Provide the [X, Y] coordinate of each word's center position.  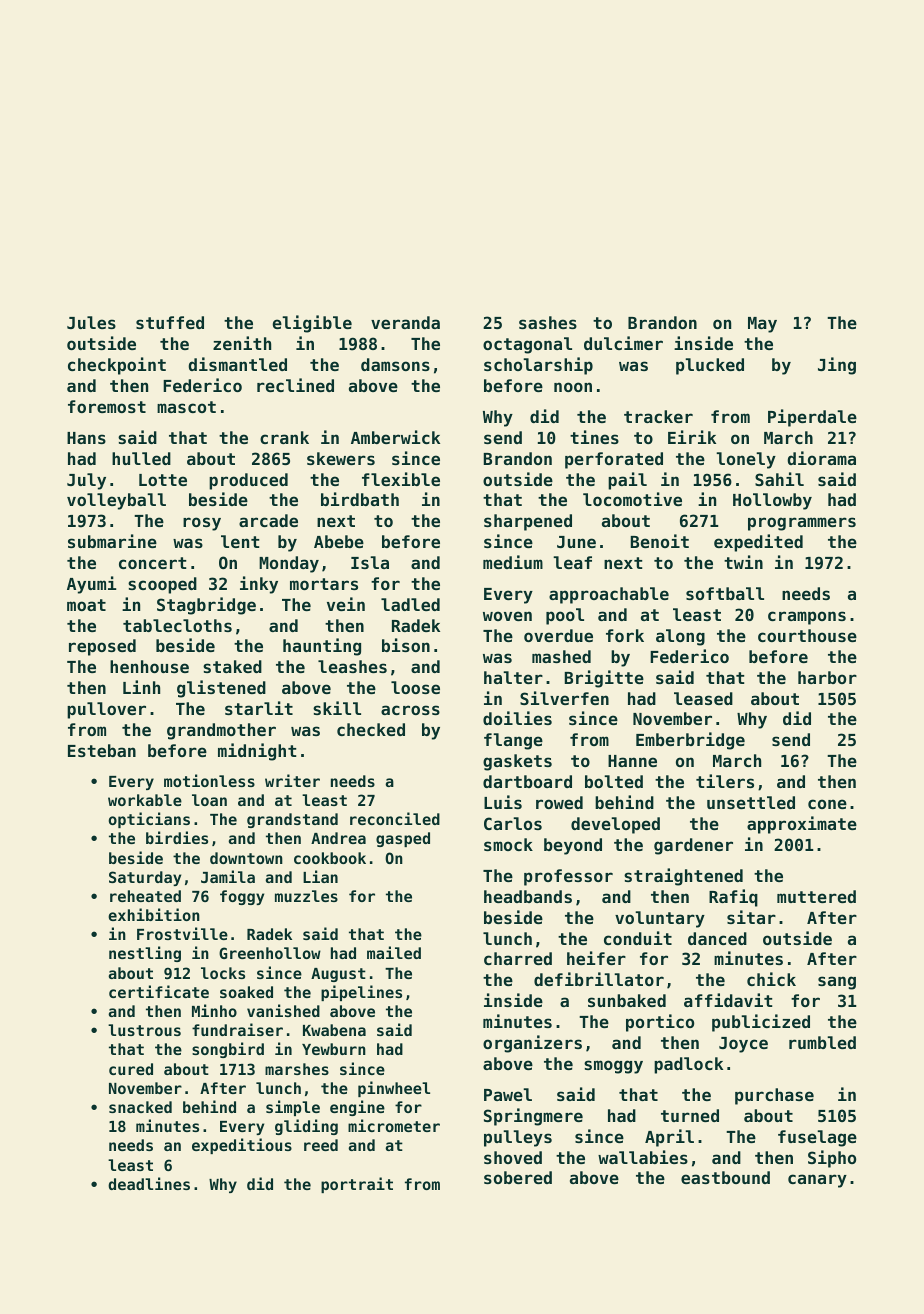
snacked [140, 1107]
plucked [710, 366]
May [762, 325]
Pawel [508, 1094]
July [86, 481]
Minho [214, 1010]
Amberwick [395, 437]
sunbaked [627, 1000]
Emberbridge [690, 741]
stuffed [170, 322]
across [410, 710]
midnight [257, 752]
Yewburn [334, 1049]
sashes [548, 322]
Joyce [743, 1045]
